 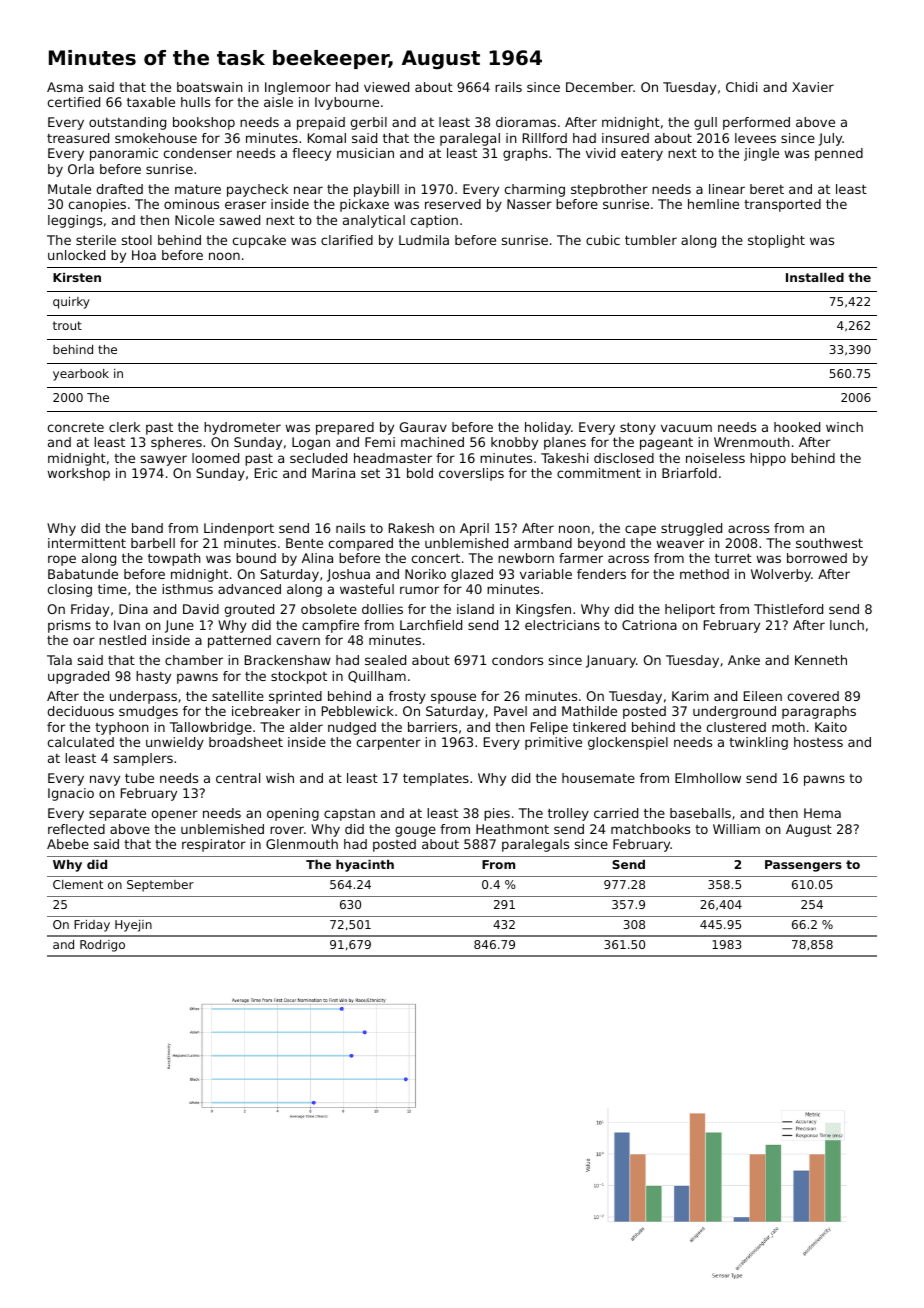 I want to click on Hyejin, so click(x=133, y=926).
